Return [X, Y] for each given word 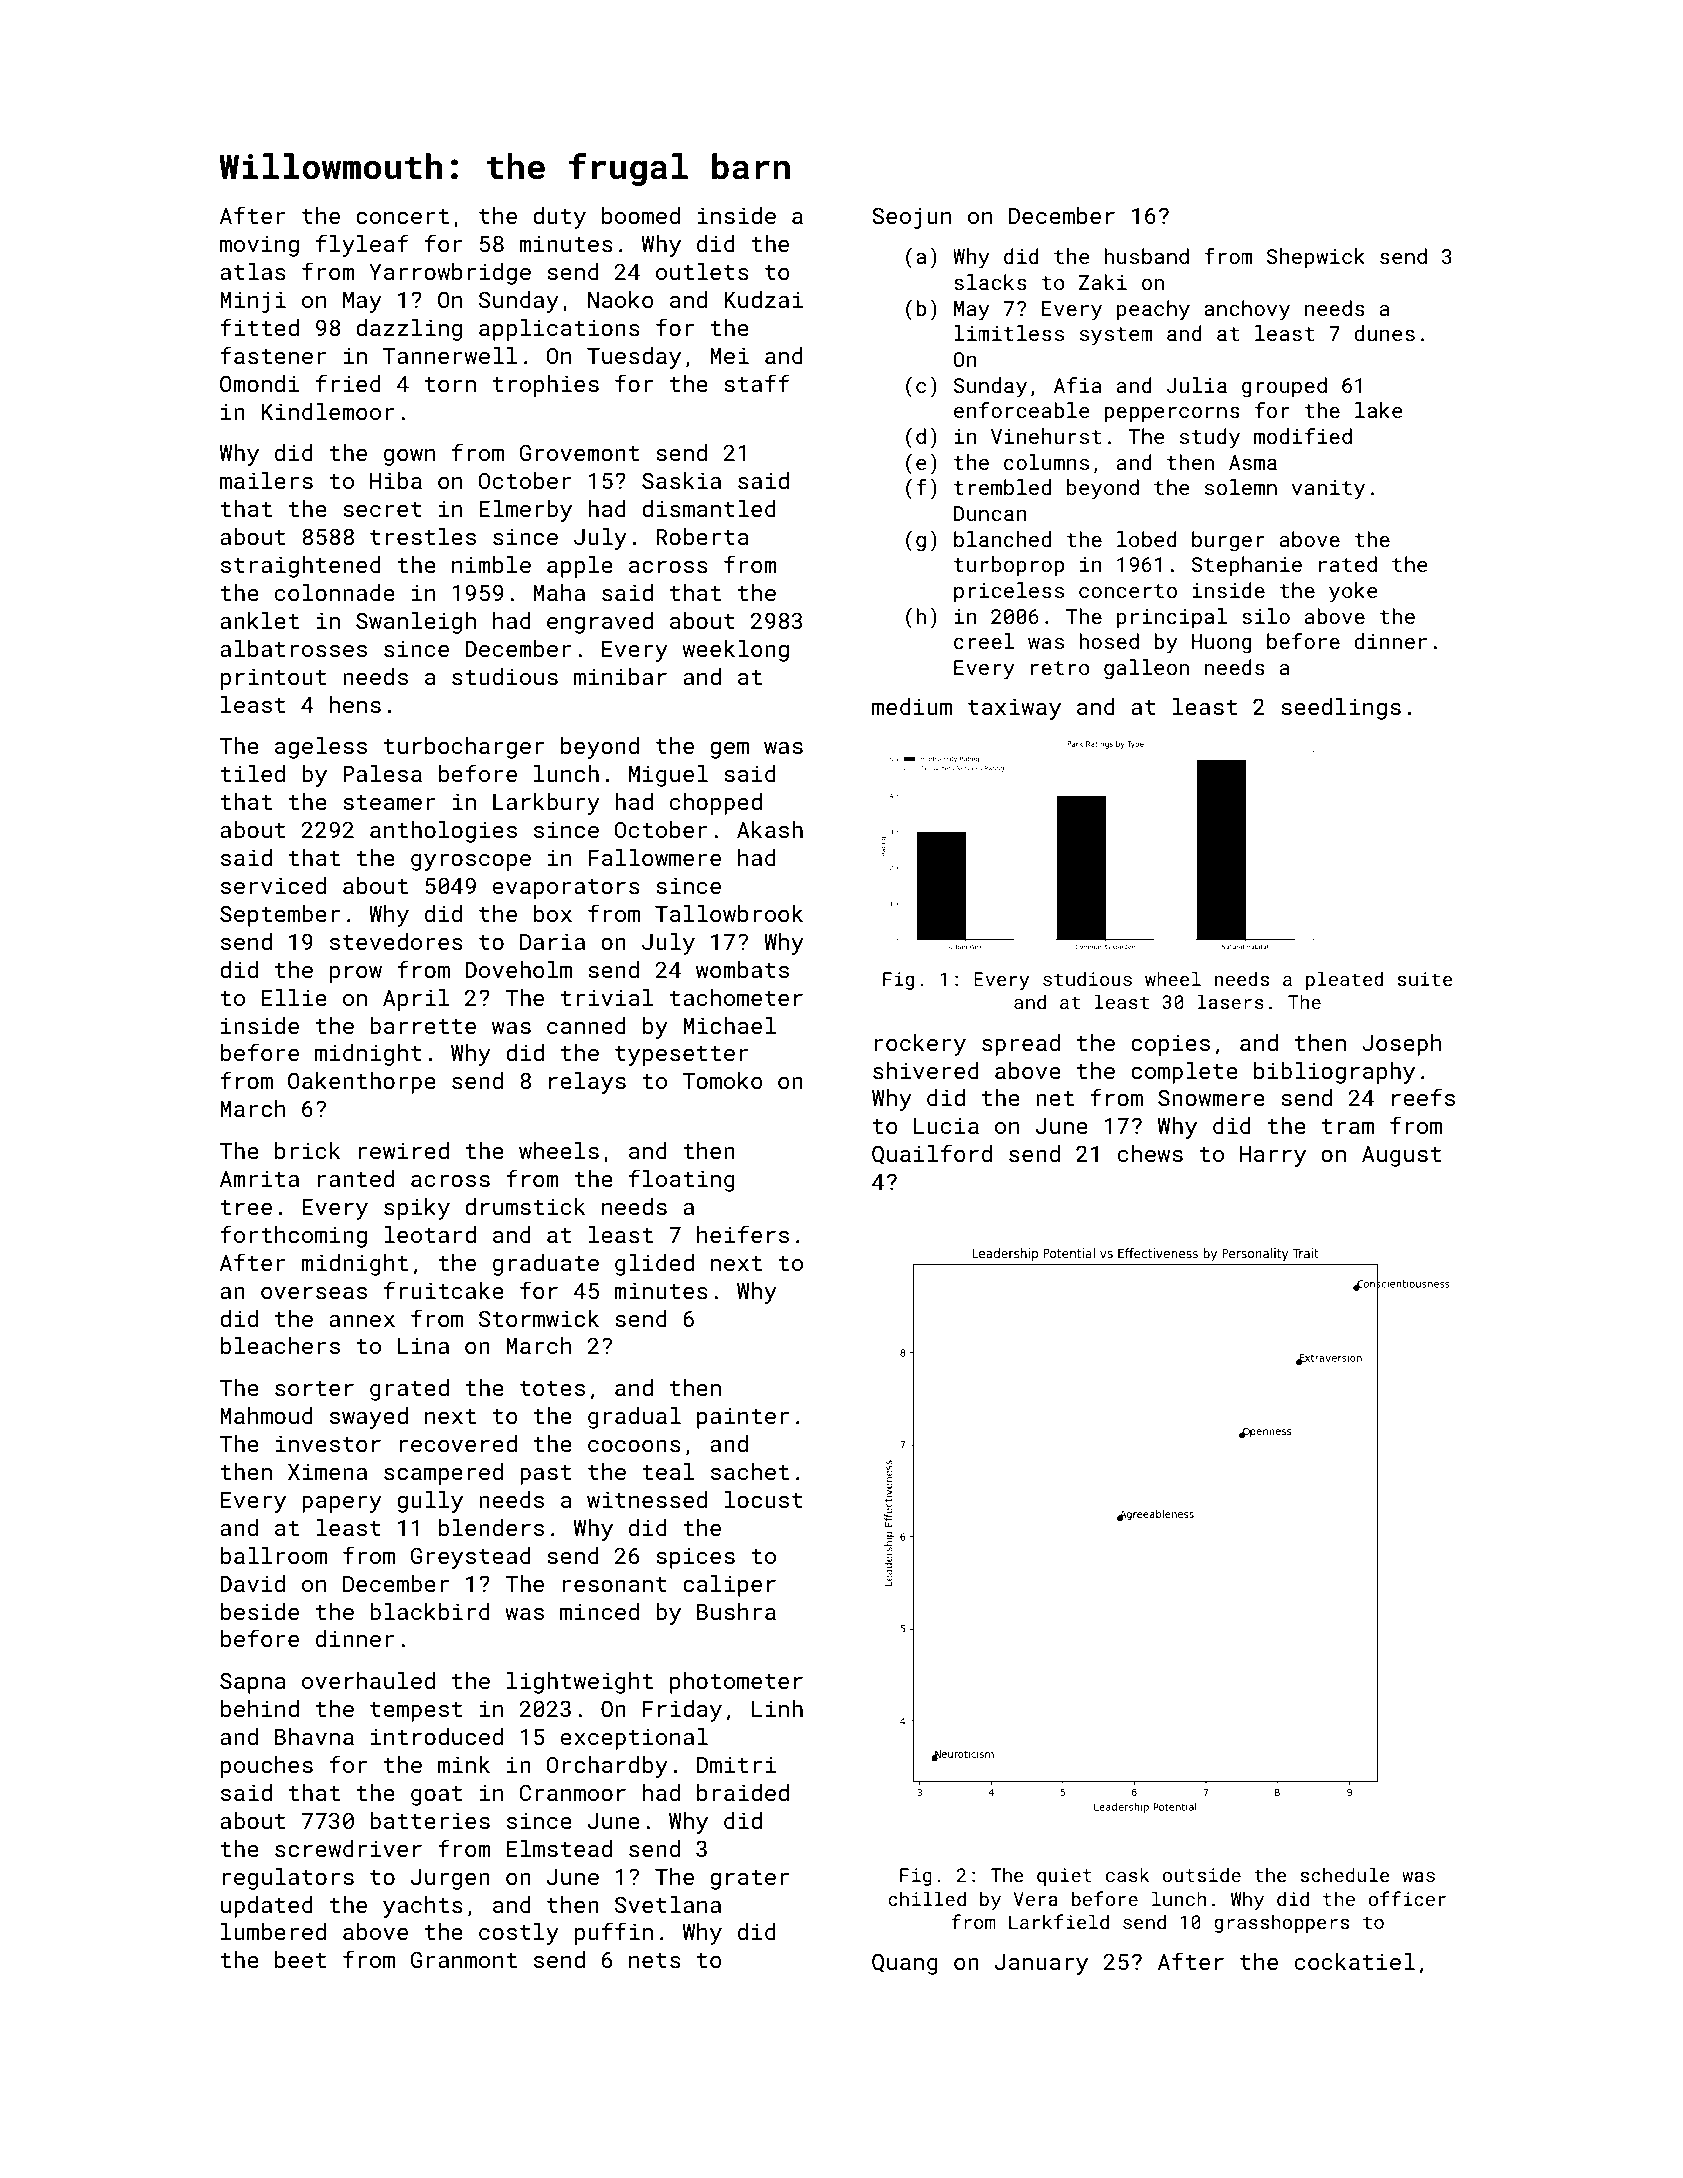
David [252, 1583]
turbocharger [464, 748]
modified [1303, 436]
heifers [743, 1234]
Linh [777, 1708]
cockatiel [1355, 1961]
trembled [1002, 487]
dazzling [409, 330]
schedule [1345, 1874]
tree [246, 1207]
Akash [770, 829]
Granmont [463, 1959]
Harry [1273, 1156]
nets [655, 1960]
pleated [1344, 980]
